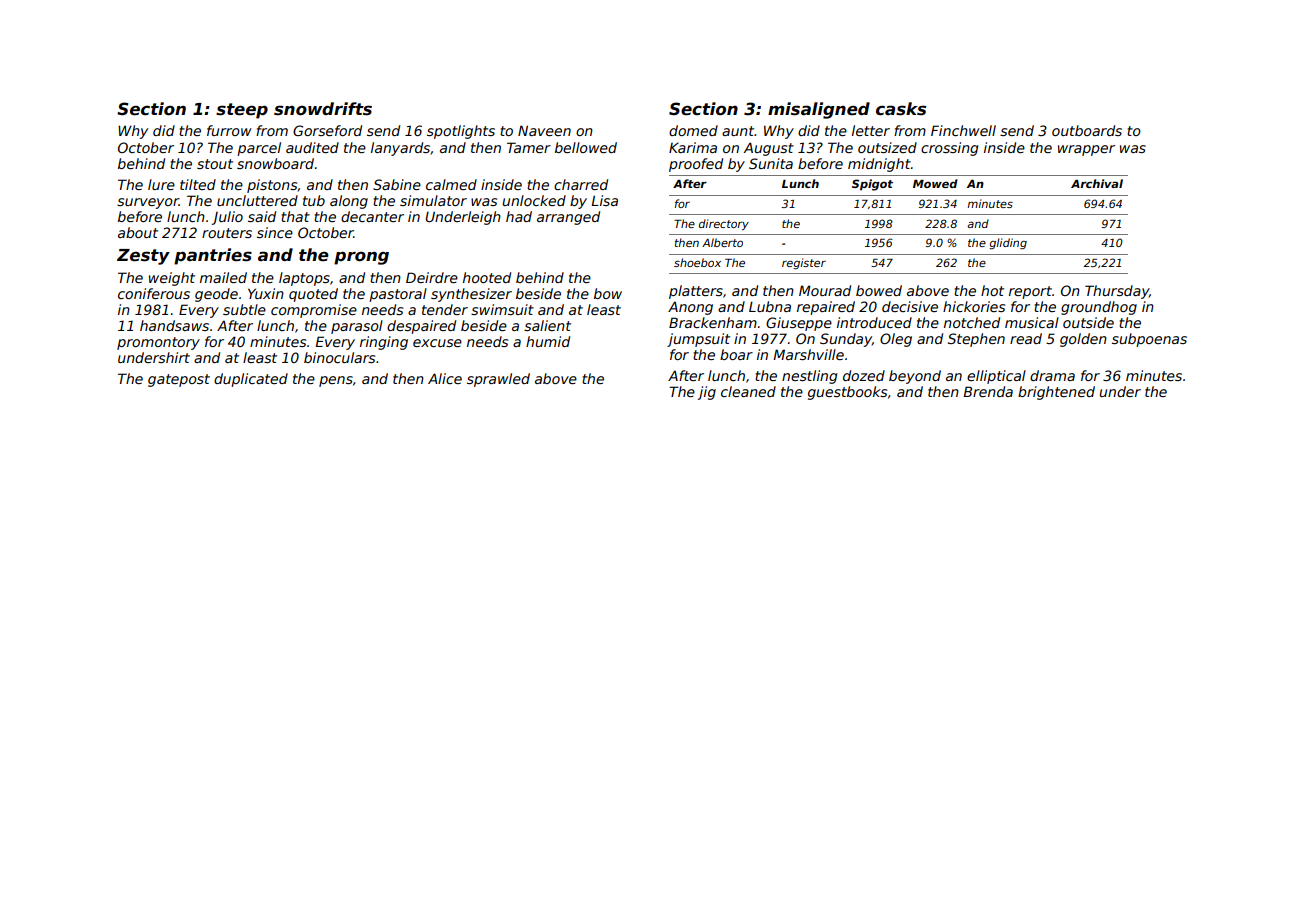  What do you see at coordinates (698, 340) in the document?
I see `jumpsuit` at bounding box center [698, 340].
